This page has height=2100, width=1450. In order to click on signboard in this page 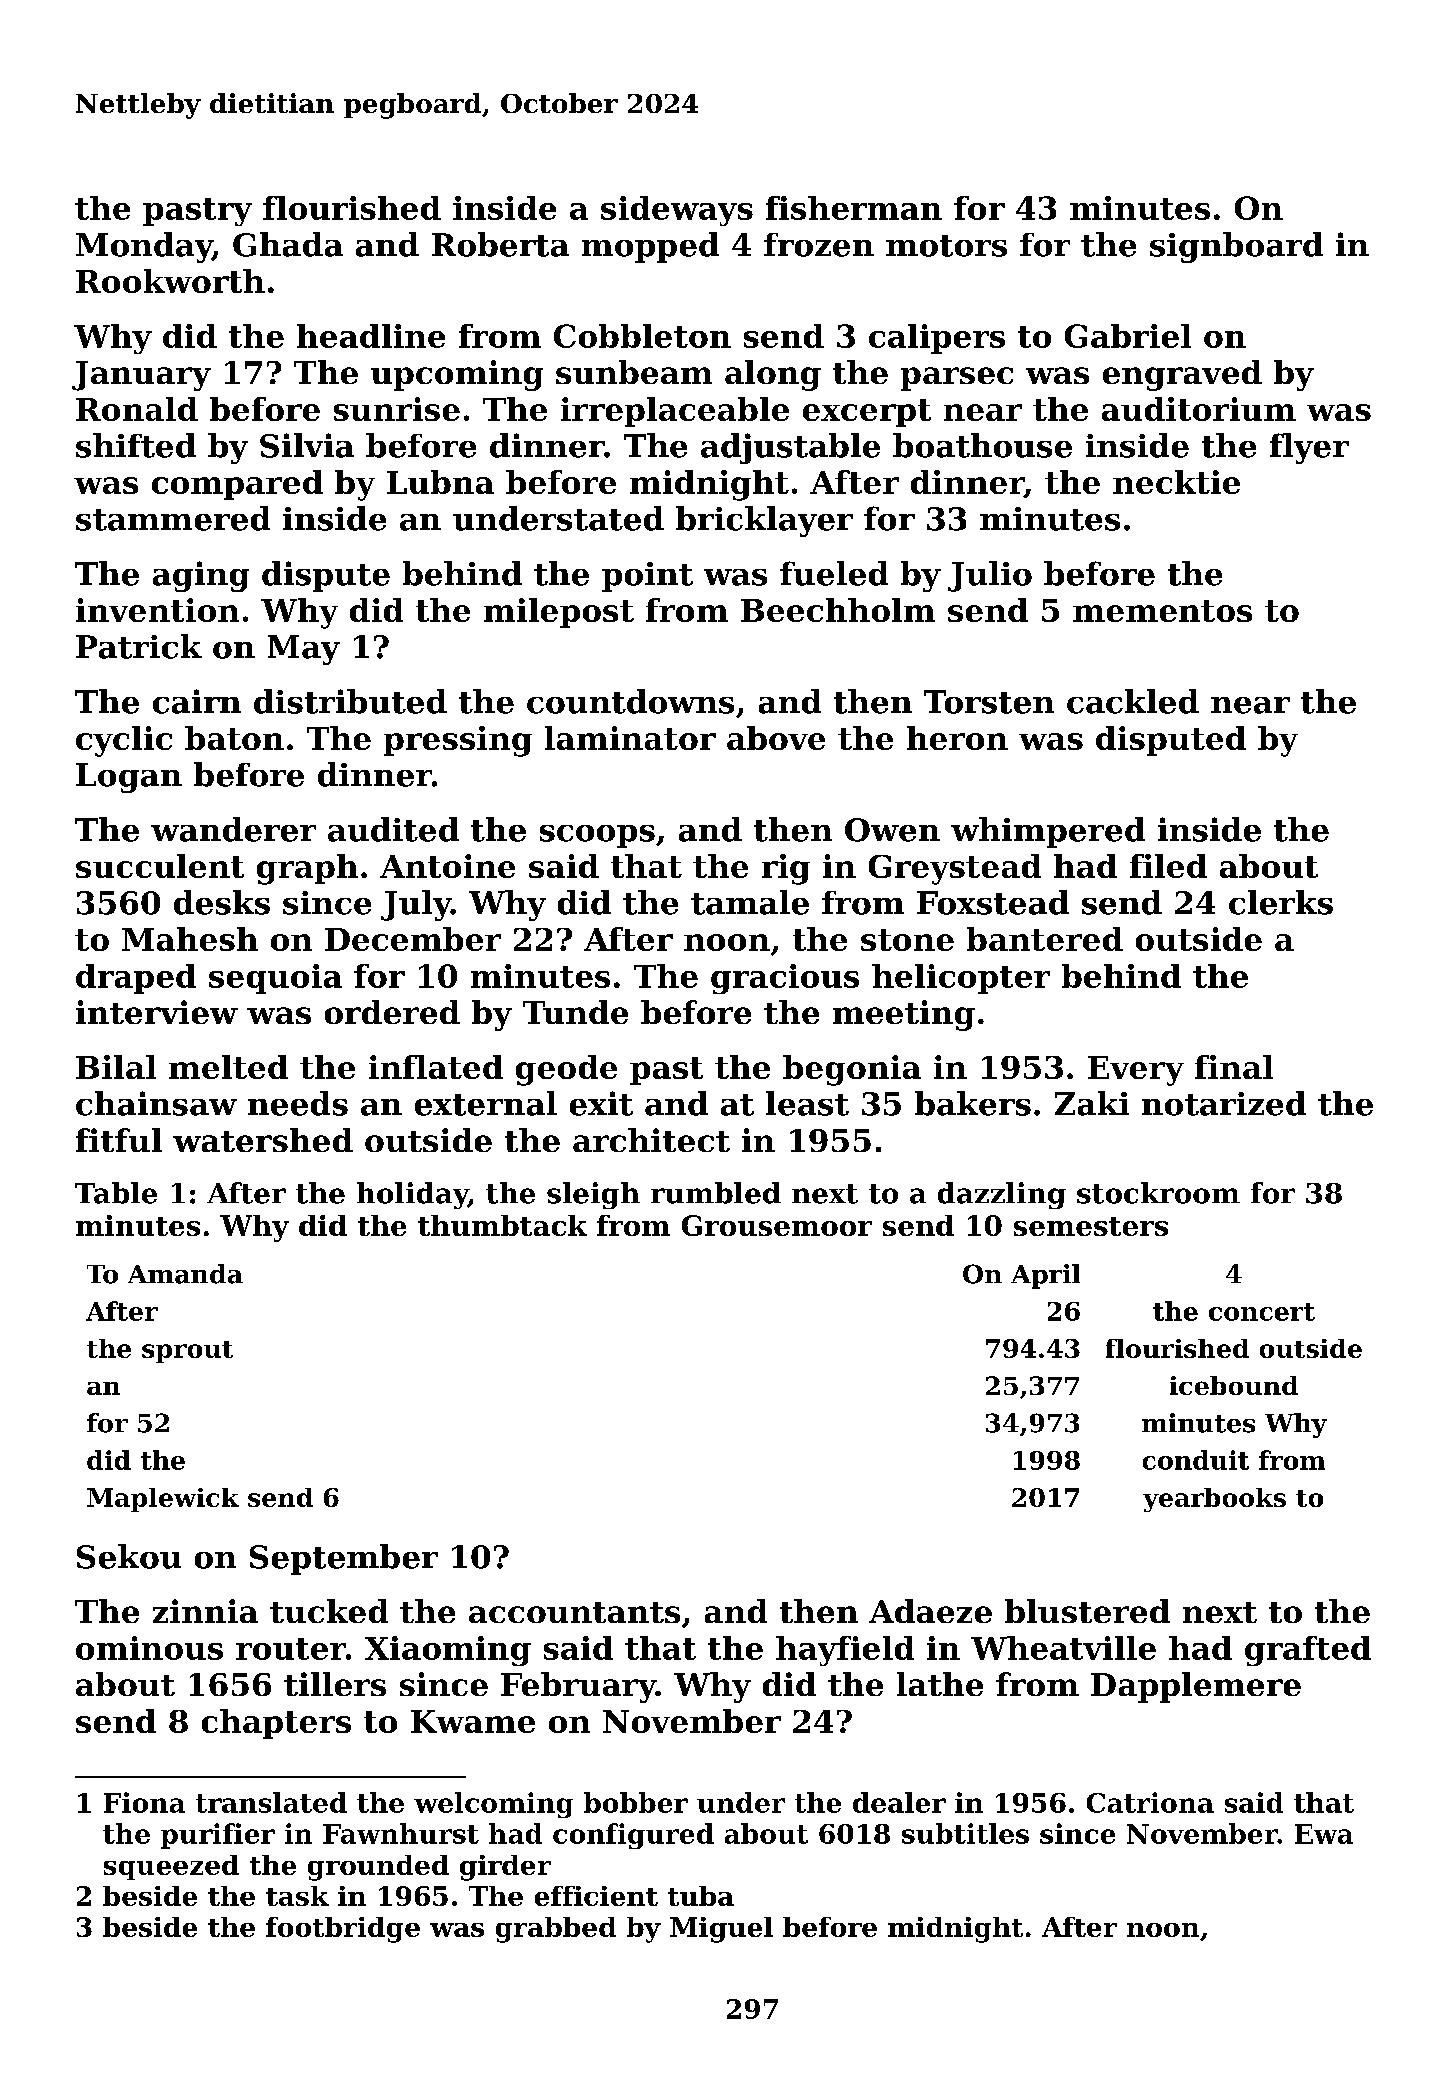, I will do `click(1236, 247)`.
